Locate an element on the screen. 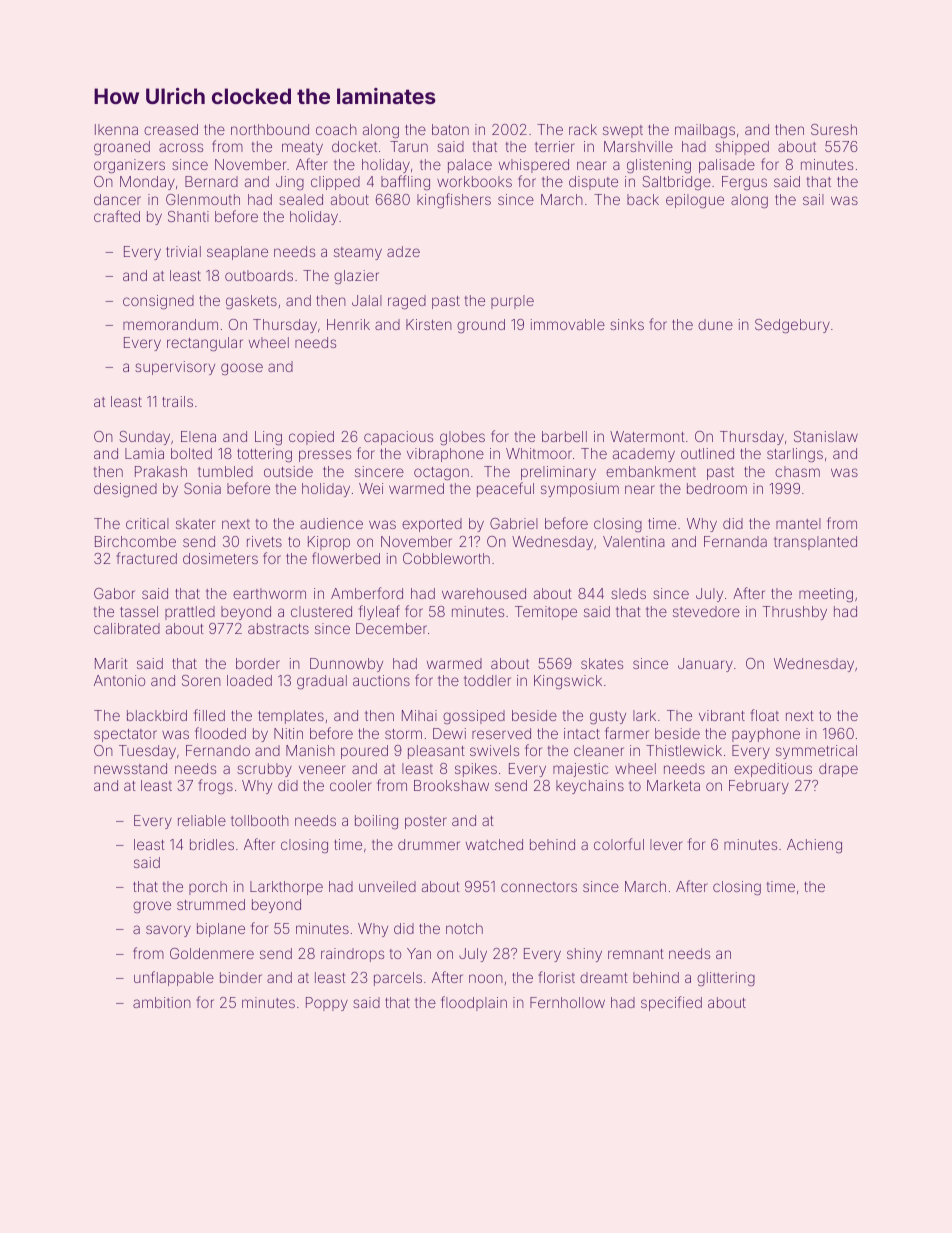 The image size is (952, 1233). back is located at coordinates (643, 199).
